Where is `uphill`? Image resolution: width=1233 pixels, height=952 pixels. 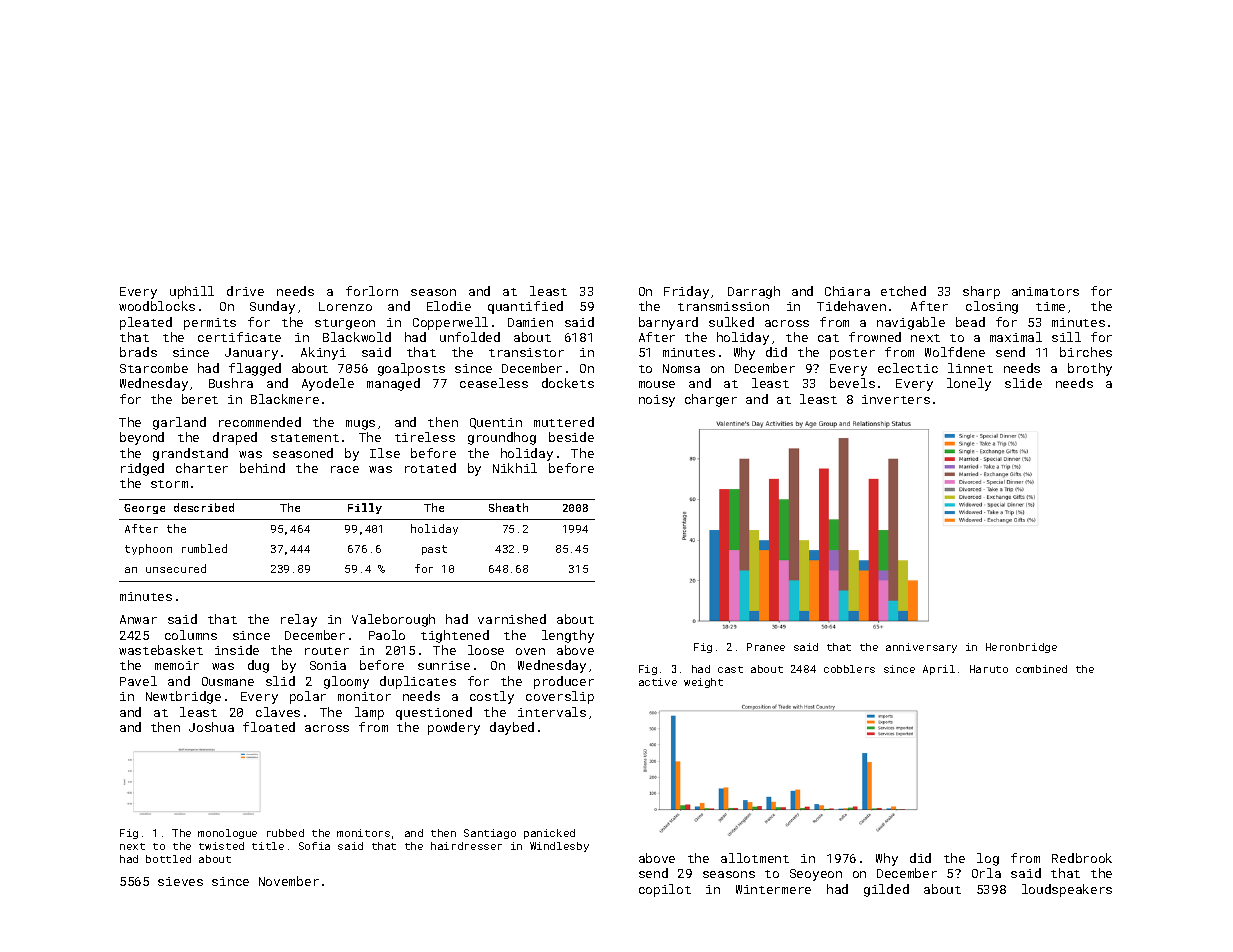
uphill is located at coordinates (192, 292).
